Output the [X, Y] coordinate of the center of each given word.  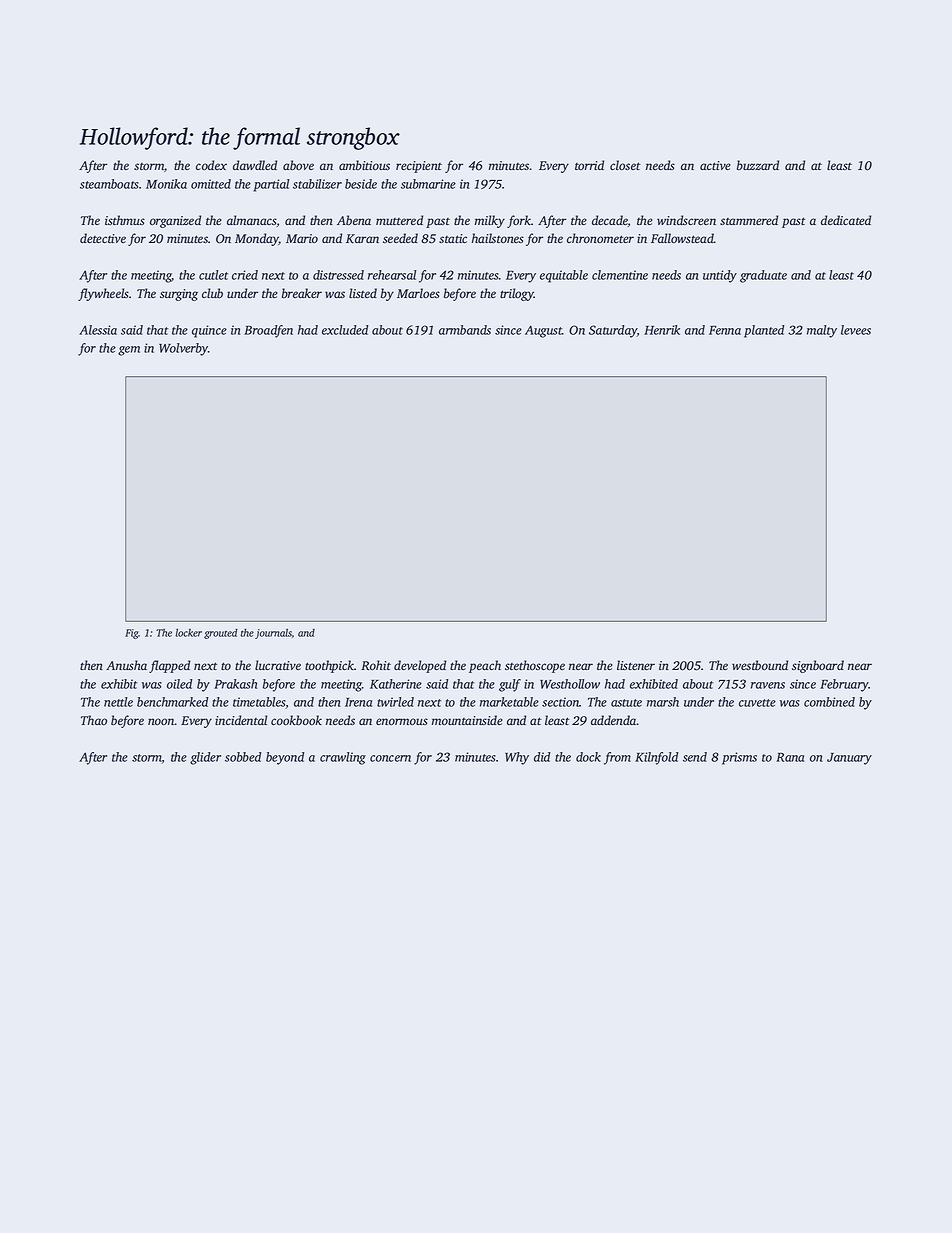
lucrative [278, 665]
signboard [818, 666]
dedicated [846, 220]
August [543, 331]
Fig [132, 634]
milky [490, 221]
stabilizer [317, 184]
